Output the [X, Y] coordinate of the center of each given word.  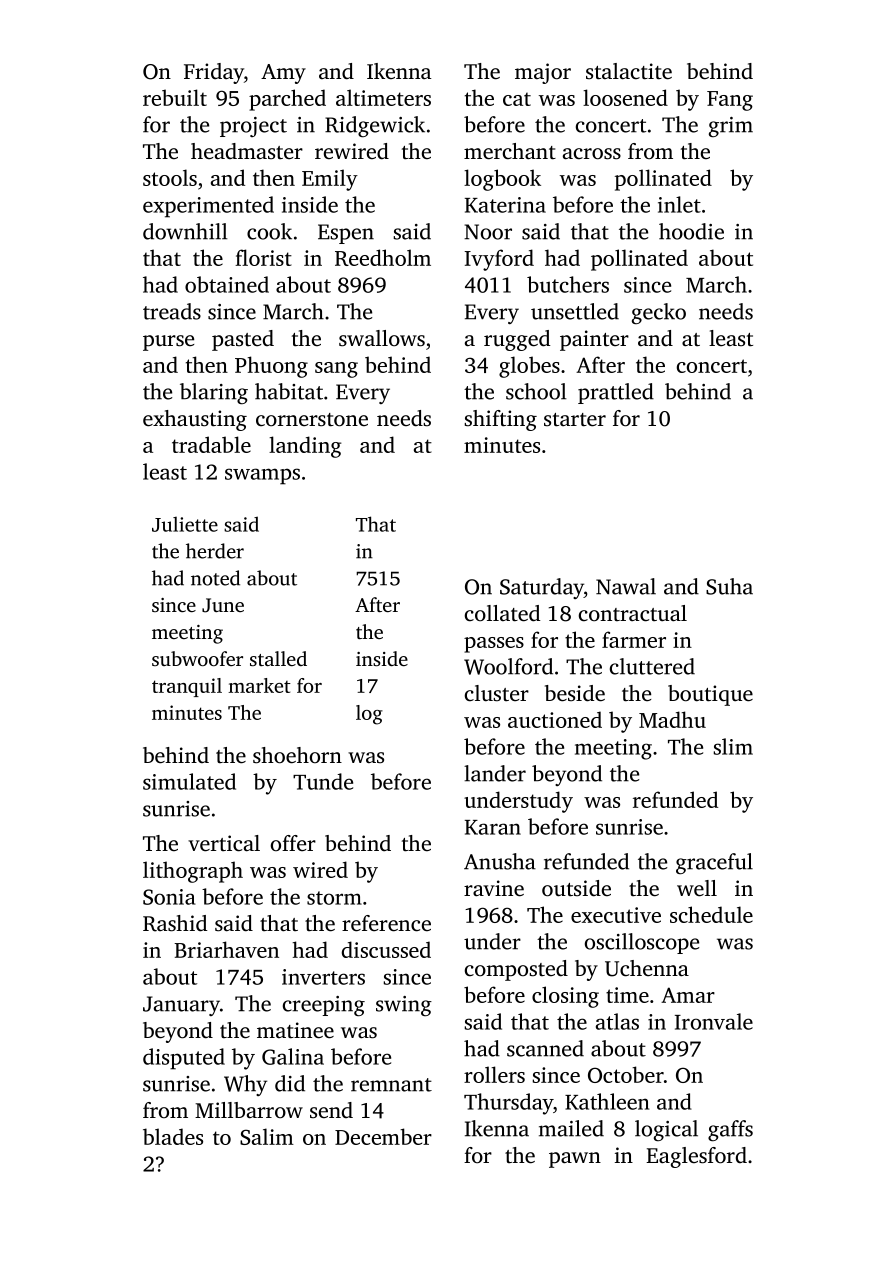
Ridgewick [375, 126]
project [253, 127]
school [536, 391]
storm [334, 898]
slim [733, 746]
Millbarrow [249, 1110]
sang [336, 370]
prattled [616, 393]
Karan [493, 827]
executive [616, 915]
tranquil [187, 687]
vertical [224, 843]
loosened [625, 97]
